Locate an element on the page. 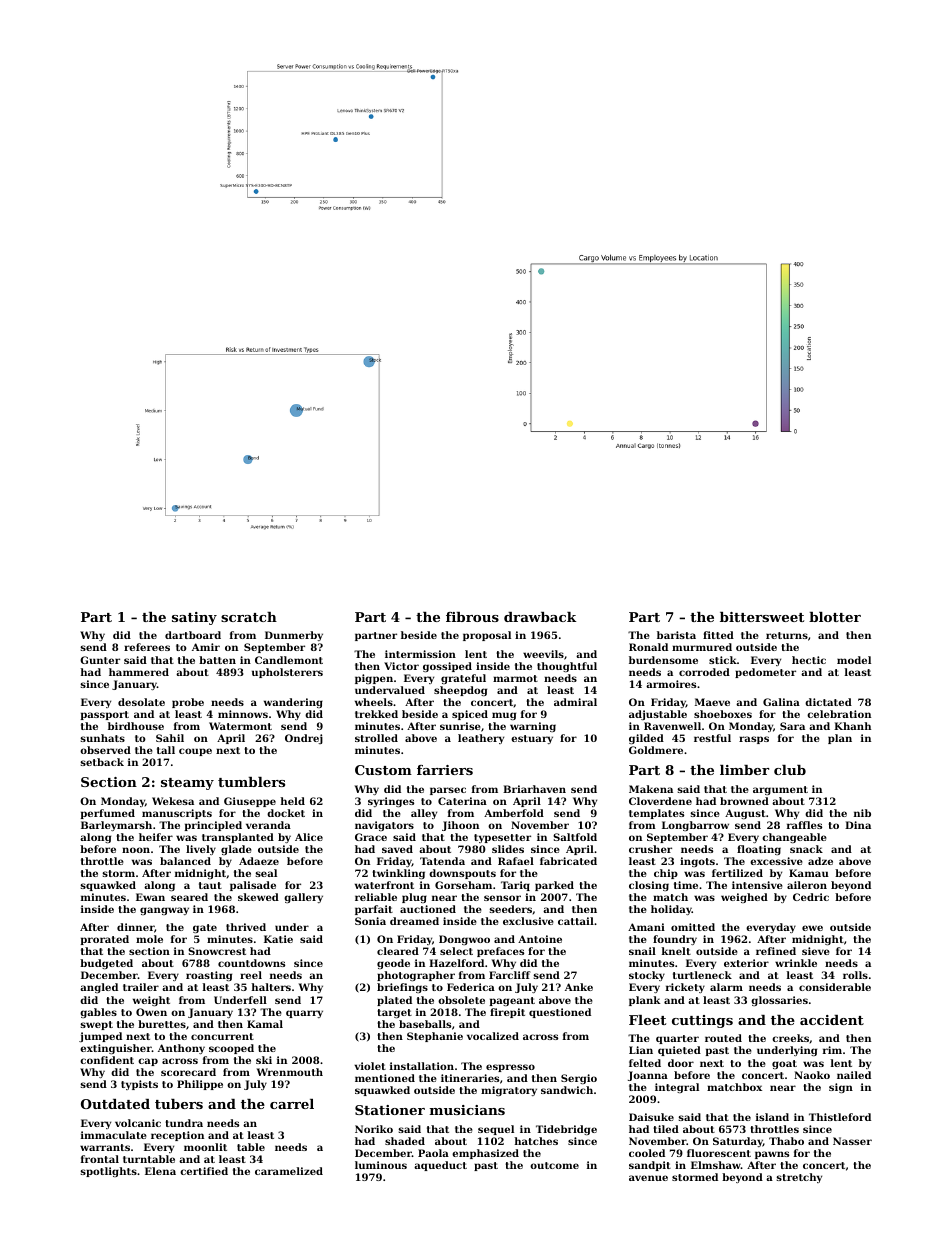 The width and height of the image is (952, 1233). club is located at coordinates (790, 770).
